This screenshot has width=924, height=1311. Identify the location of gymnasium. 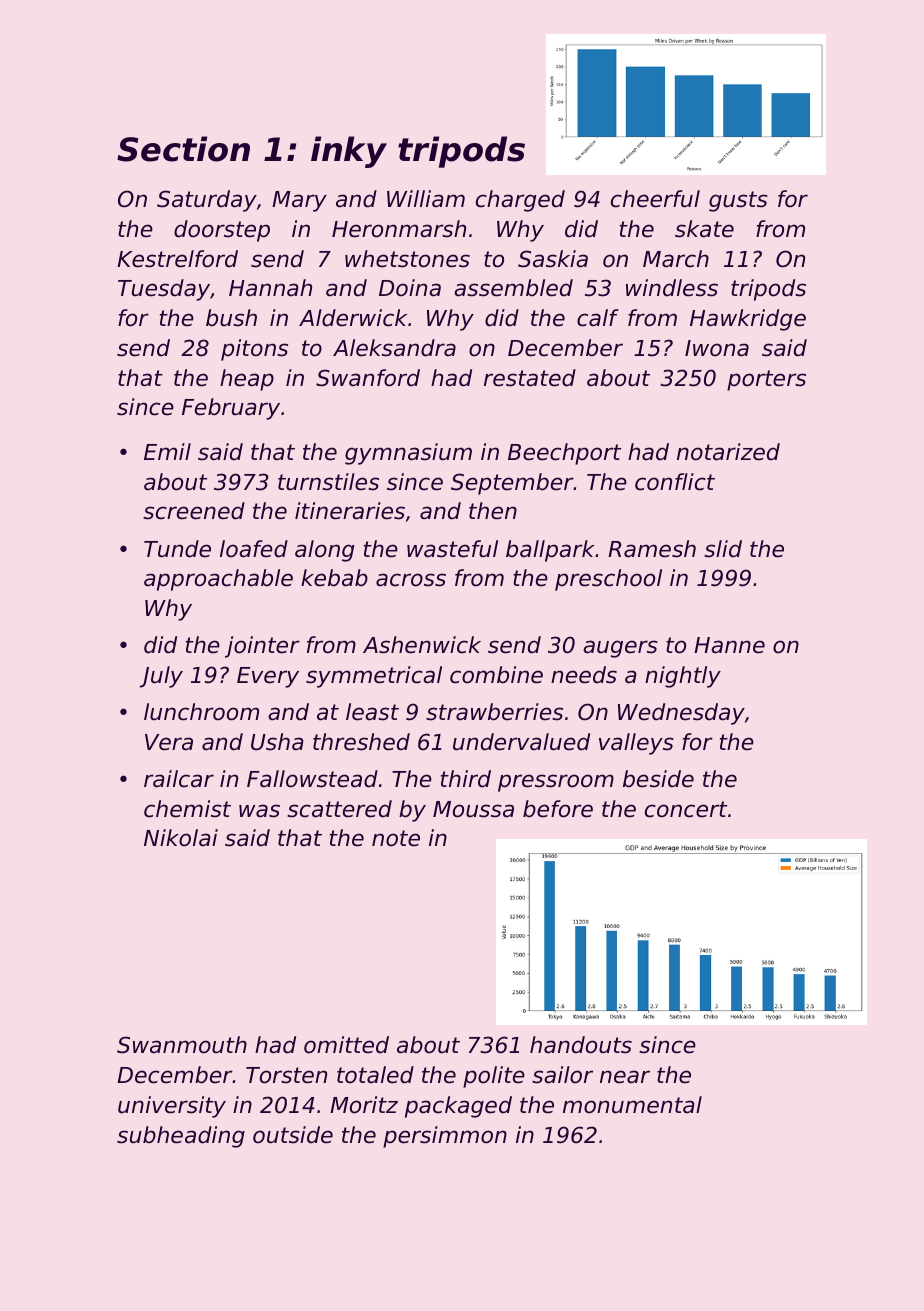
(408, 454).
